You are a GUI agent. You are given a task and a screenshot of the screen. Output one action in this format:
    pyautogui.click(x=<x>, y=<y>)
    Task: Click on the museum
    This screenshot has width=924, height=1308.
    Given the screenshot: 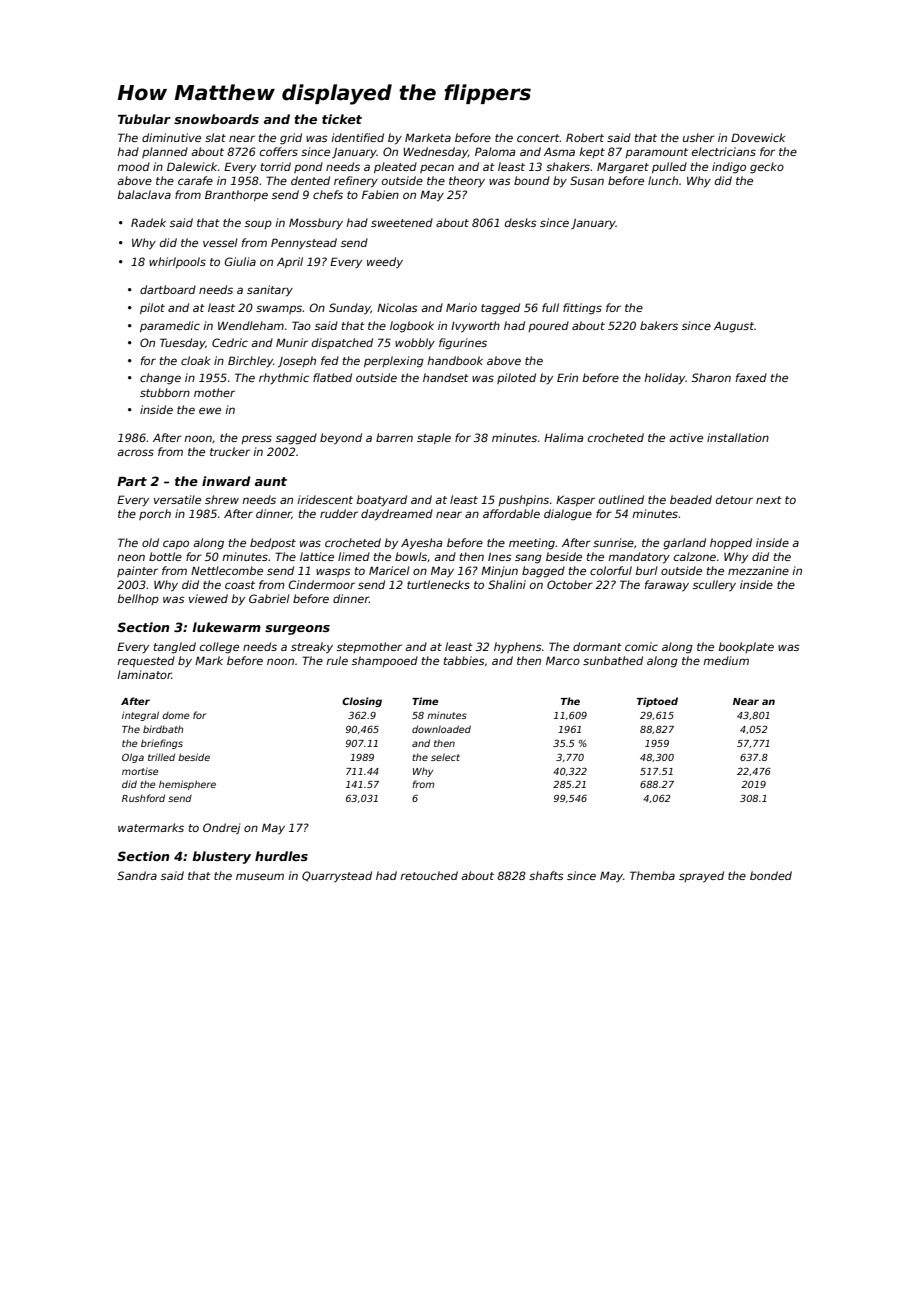 What is the action you would take?
    pyautogui.click(x=260, y=876)
